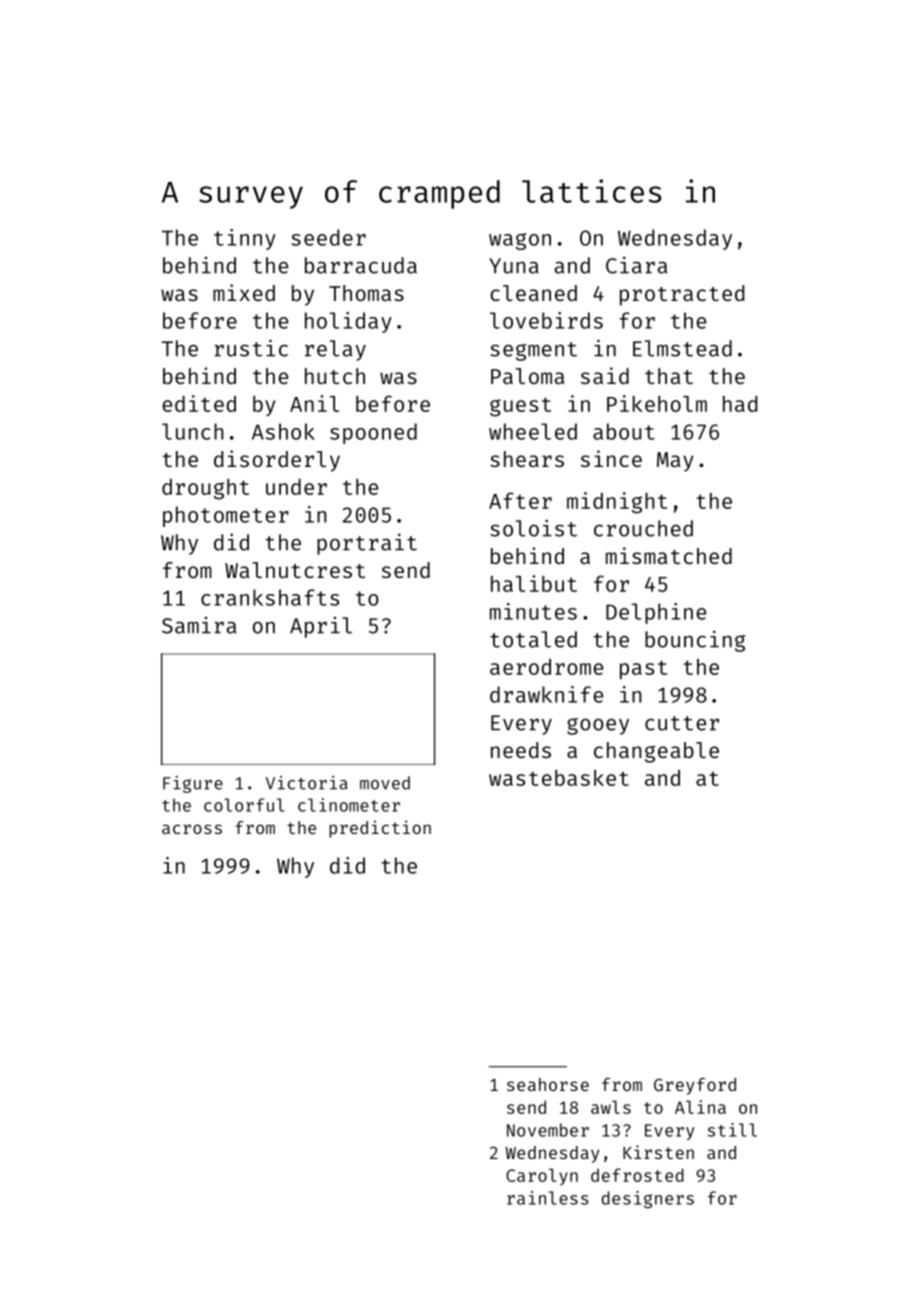  What do you see at coordinates (637, 265) in the page?
I see `Ciara` at bounding box center [637, 265].
